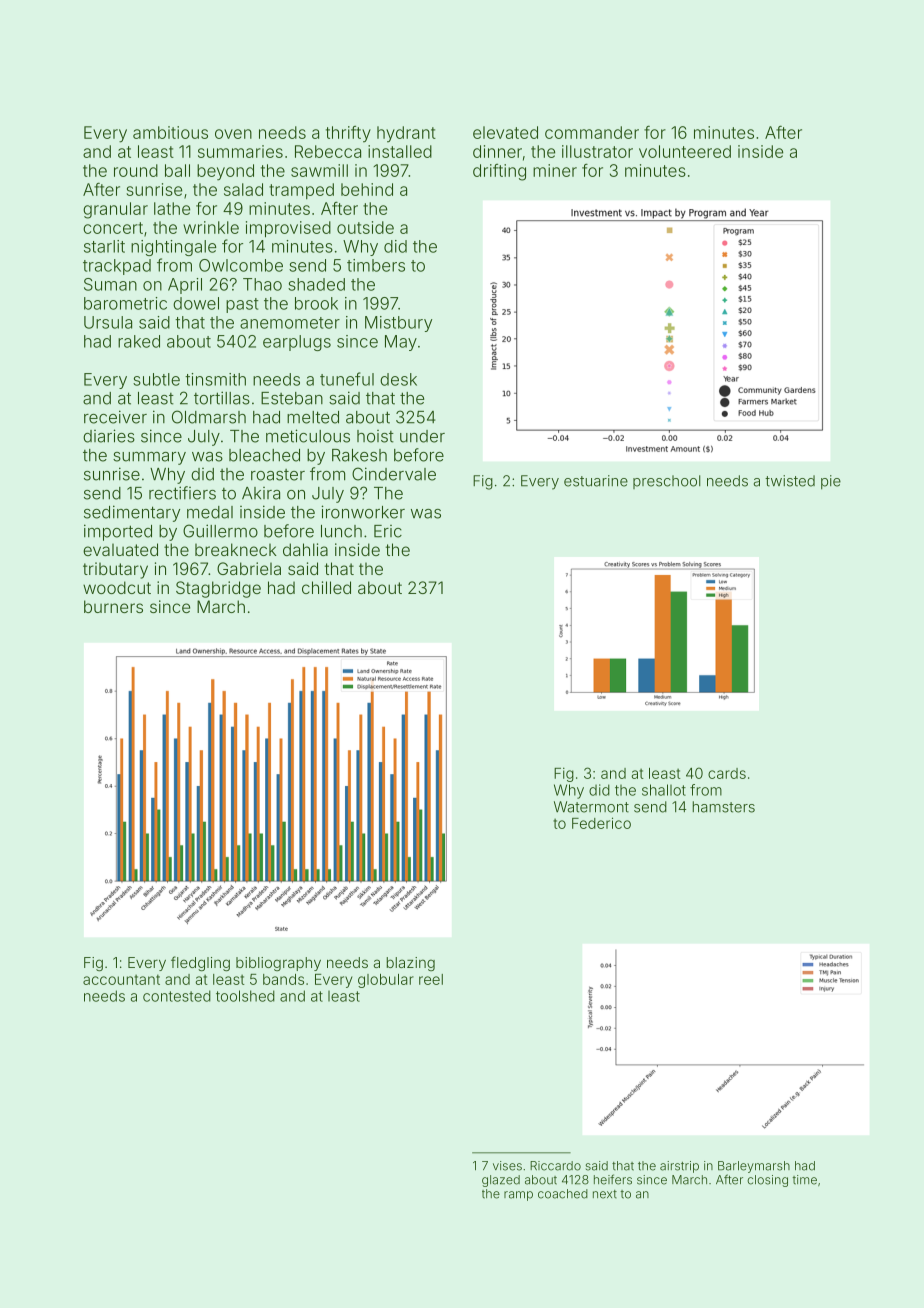 Image resolution: width=924 pixels, height=1308 pixels. I want to click on chilled, so click(326, 587).
